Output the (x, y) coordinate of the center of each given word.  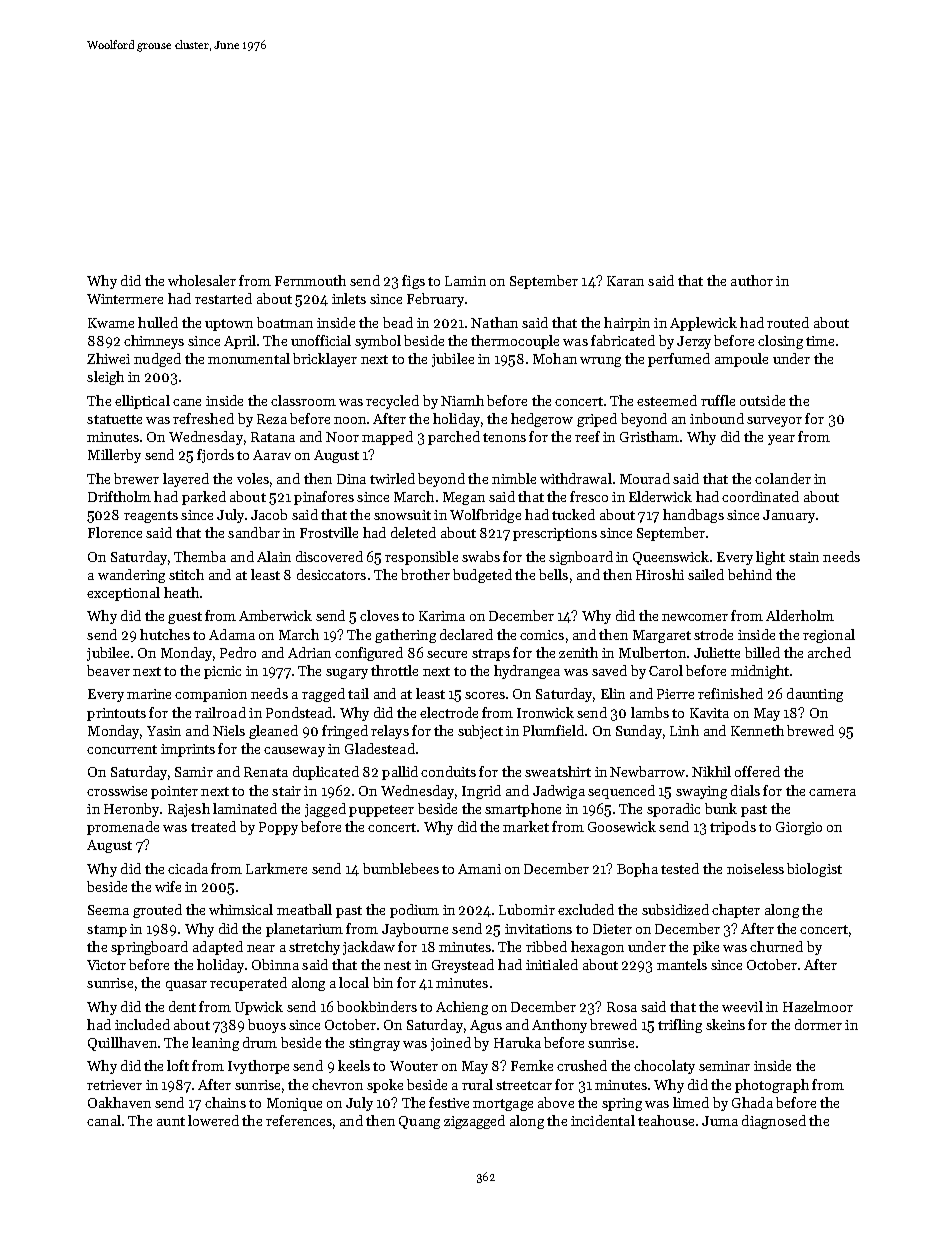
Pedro (238, 652)
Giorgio (799, 828)
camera (832, 792)
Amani (479, 869)
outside (762, 400)
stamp (107, 931)
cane (187, 402)
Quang (419, 1122)
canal (104, 1120)
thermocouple (515, 342)
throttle (394, 670)
